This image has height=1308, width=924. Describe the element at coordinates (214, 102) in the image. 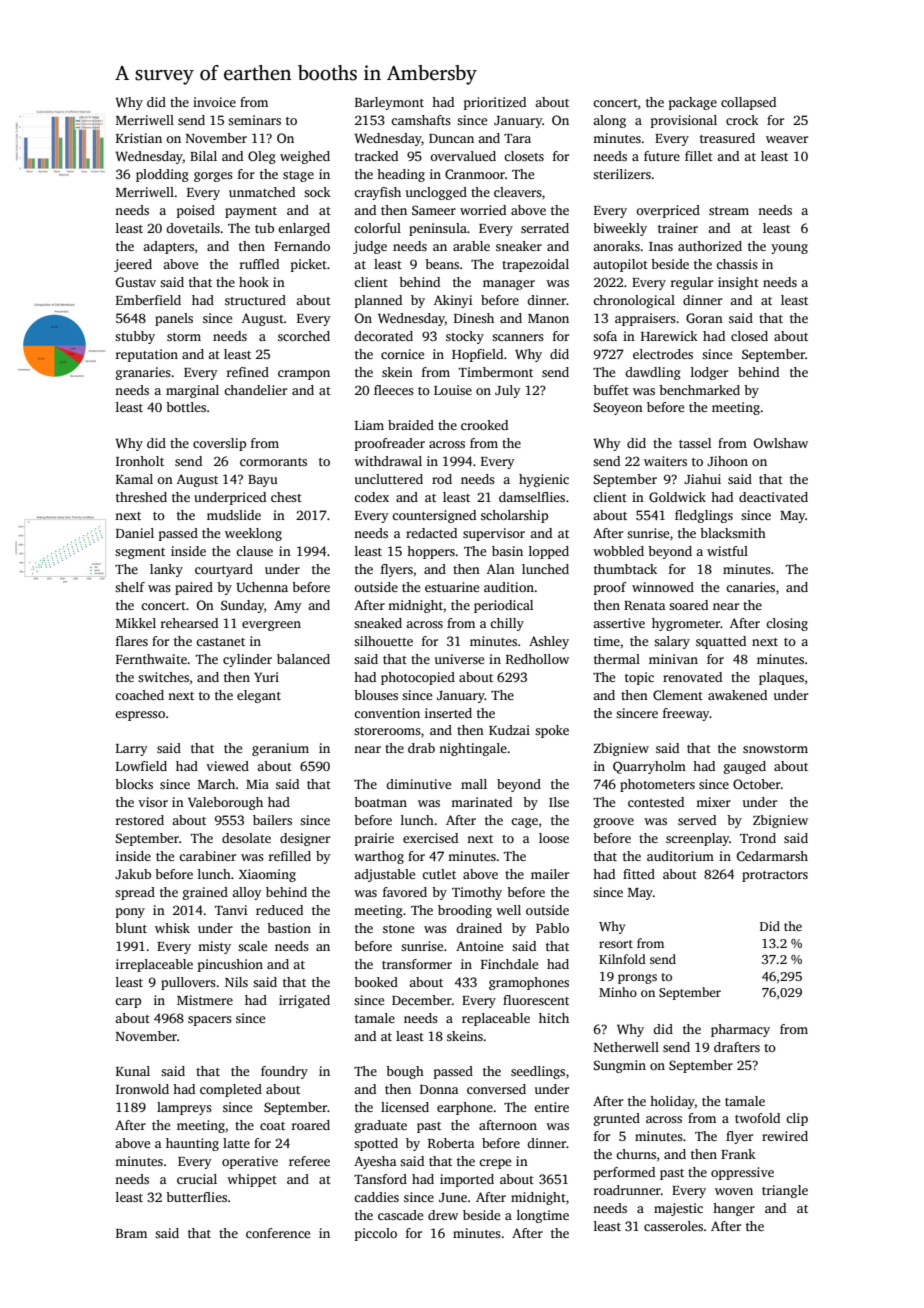

I see `invoice` at that location.
